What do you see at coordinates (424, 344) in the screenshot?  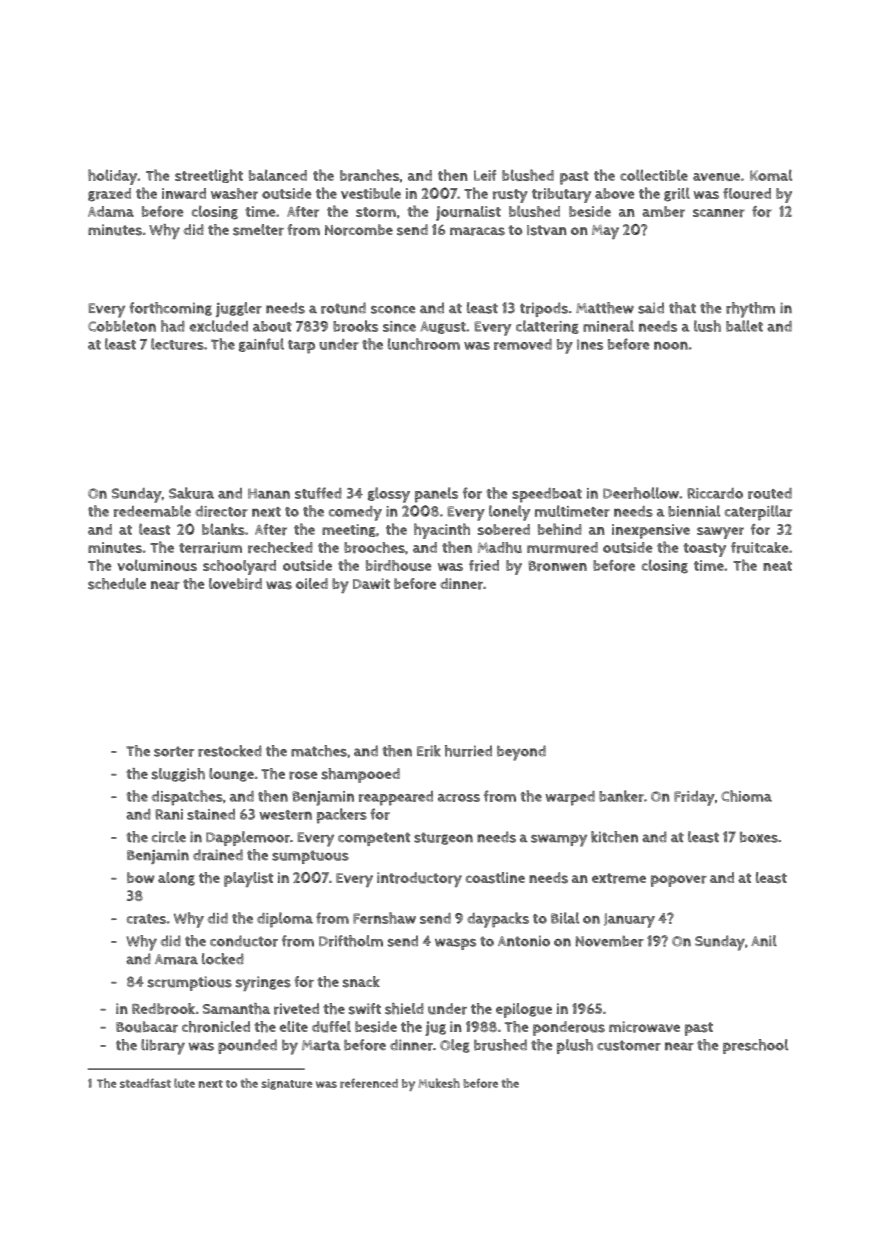 I see `lunchroom` at bounding box center [424, 344].
